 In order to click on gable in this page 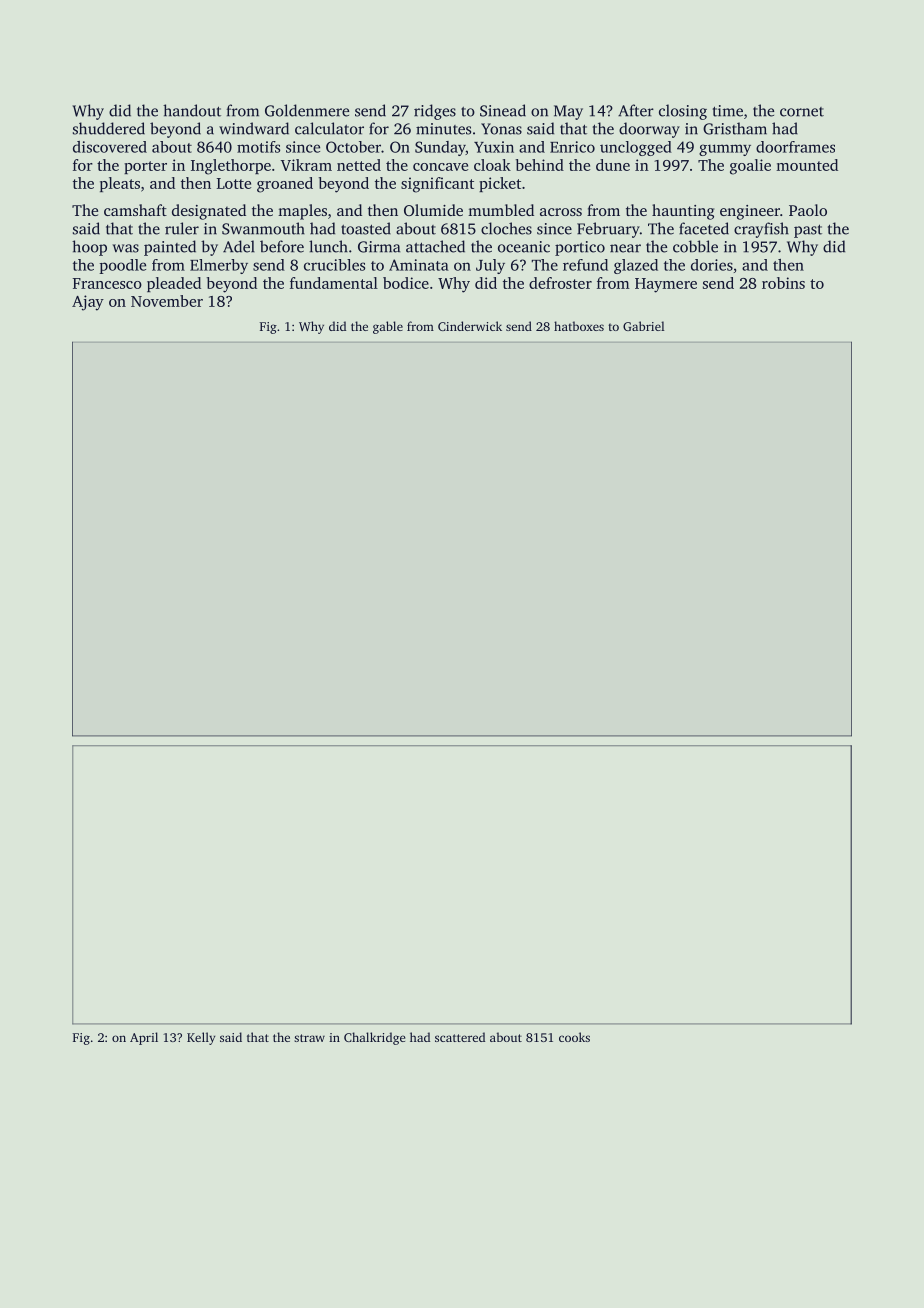, I will do `click(388, 327)`.
